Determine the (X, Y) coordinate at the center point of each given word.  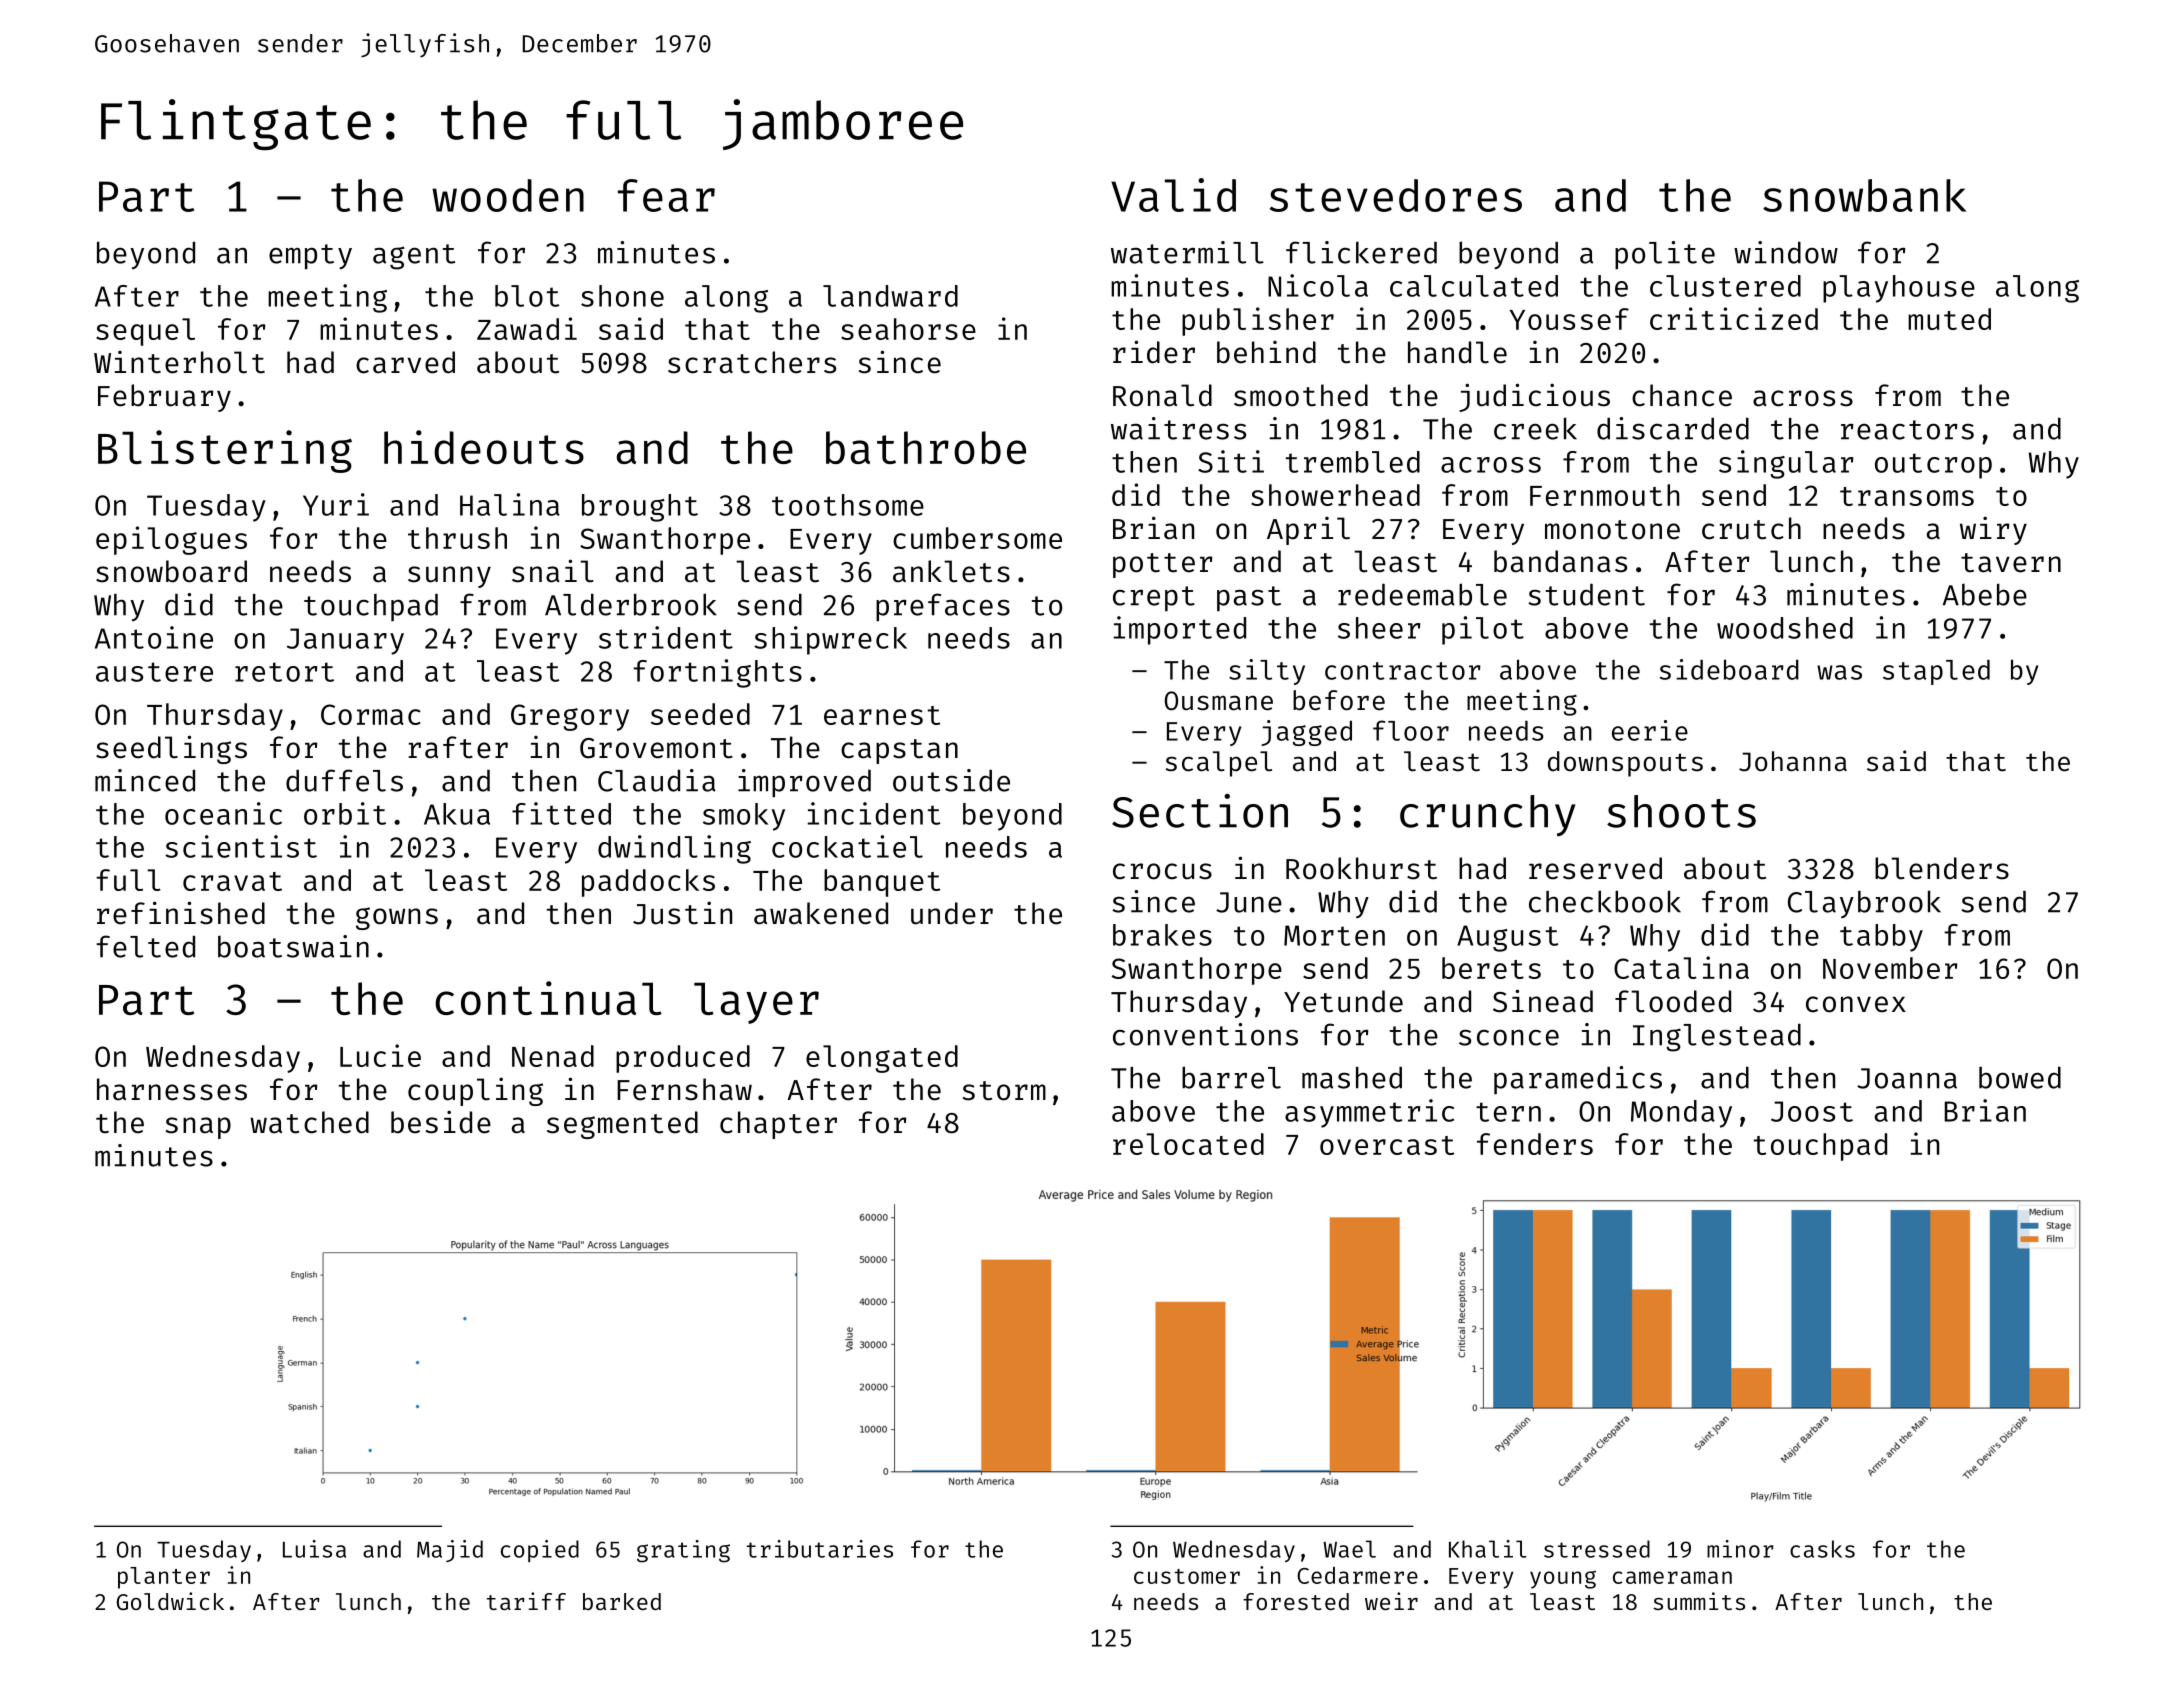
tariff (526, 1601)
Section (1200, 811)
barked (622, 1601)
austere (154, 672)
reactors (1907, 430)
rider (1154, 352)
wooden (508, 195)
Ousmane (1219, 701)
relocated (1188, 1144)
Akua (457, 814)
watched (309, 1122)
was (1839, 672)
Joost (1812, 1111)
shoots (1681, 811)
